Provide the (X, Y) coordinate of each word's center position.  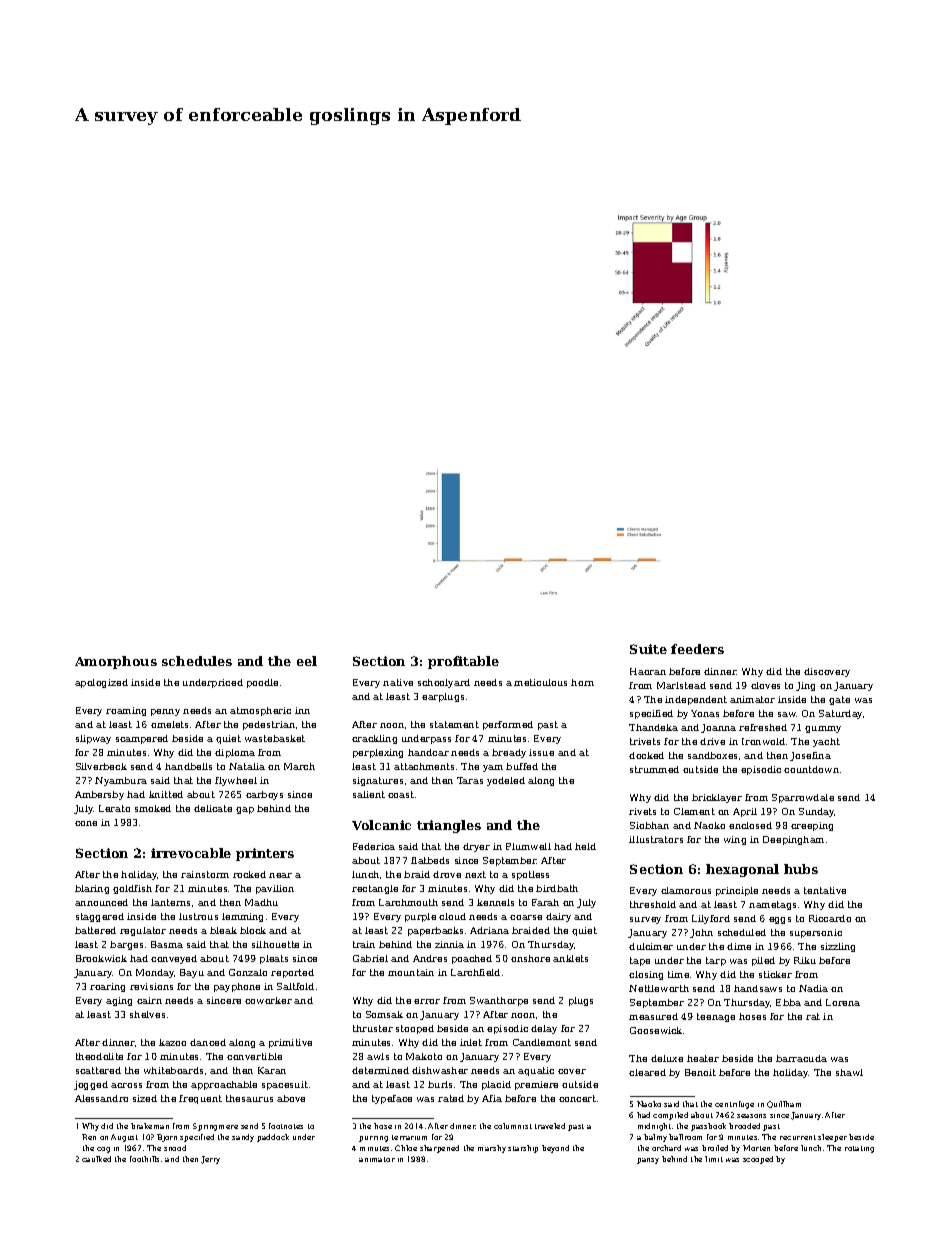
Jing (805, 686)
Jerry (210, 1160)
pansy (648, 1161)
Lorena (843, 1002)
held (585, 846)
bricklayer (717, 798)
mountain (411, 972)
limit (714, 1159)
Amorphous (116, 662)
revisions (151, 986)
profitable (463, 662)
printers (265, 854)
